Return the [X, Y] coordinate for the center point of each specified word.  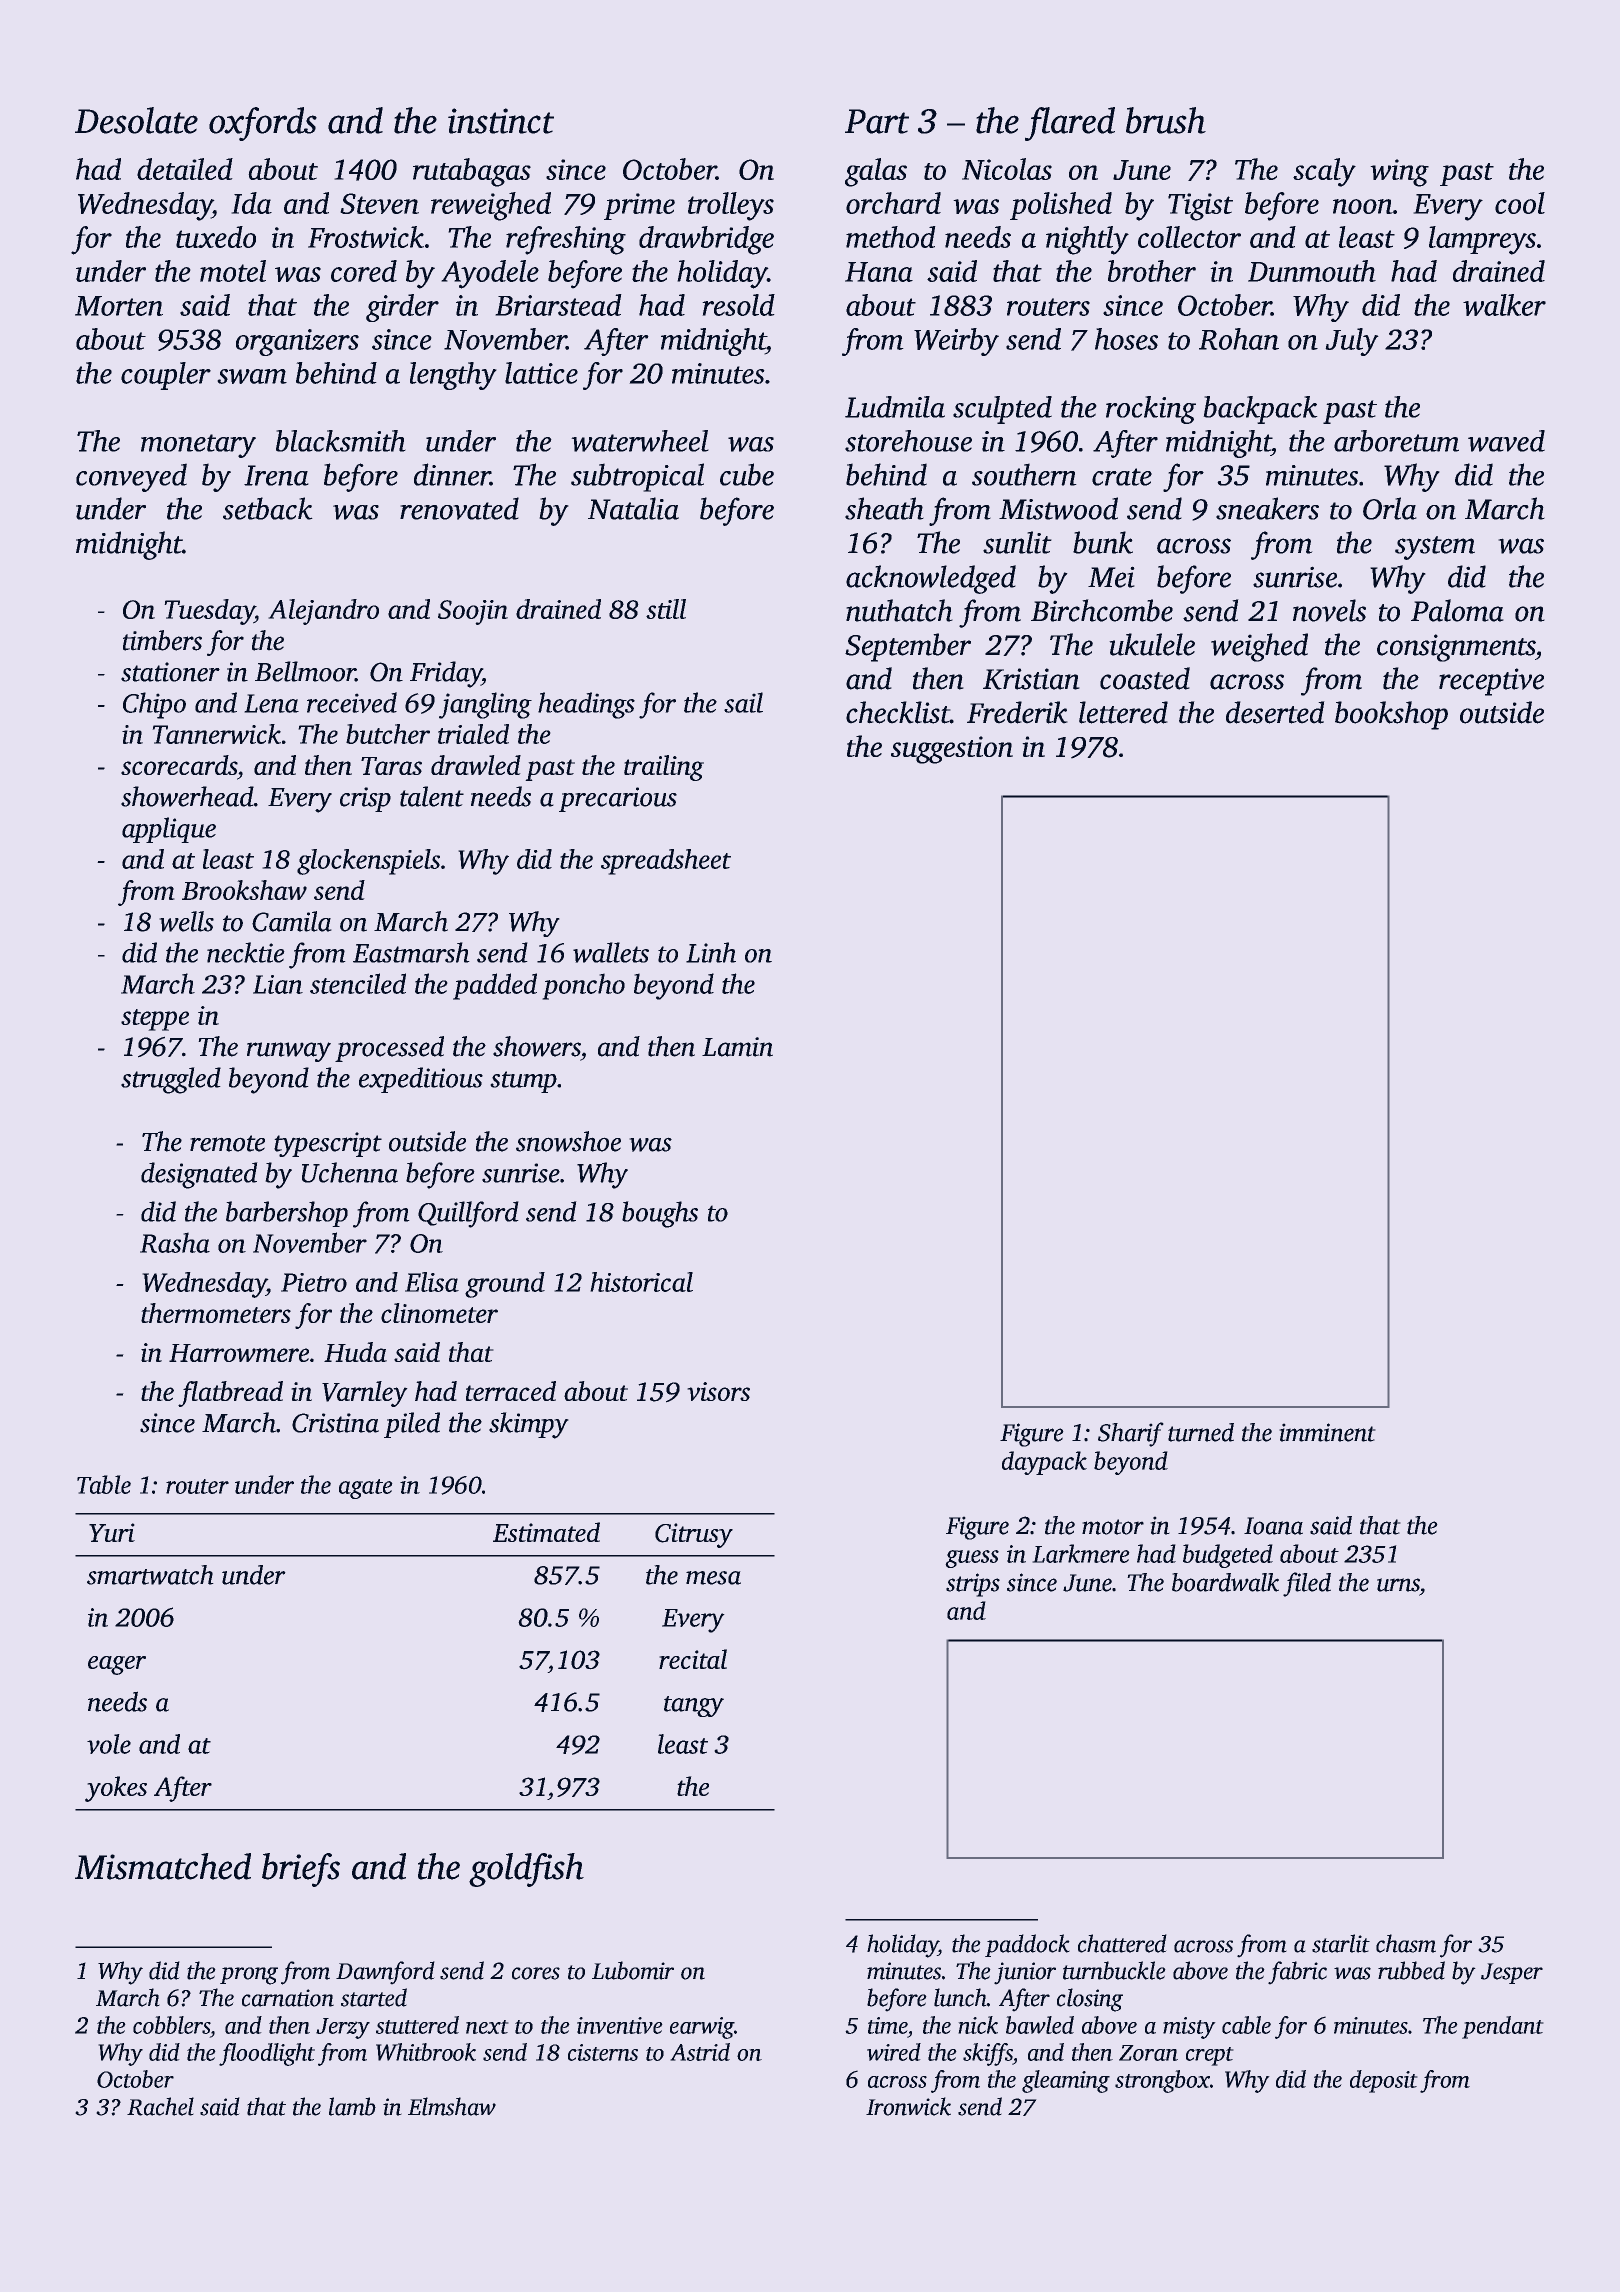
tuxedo [216, 237]
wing [1399, 173]
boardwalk [1225, 1582]
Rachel [160, 2106]
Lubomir [633, 1970]
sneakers [1267, 508]
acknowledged [931, 579]
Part [877, 121]
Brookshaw [244, 890]
